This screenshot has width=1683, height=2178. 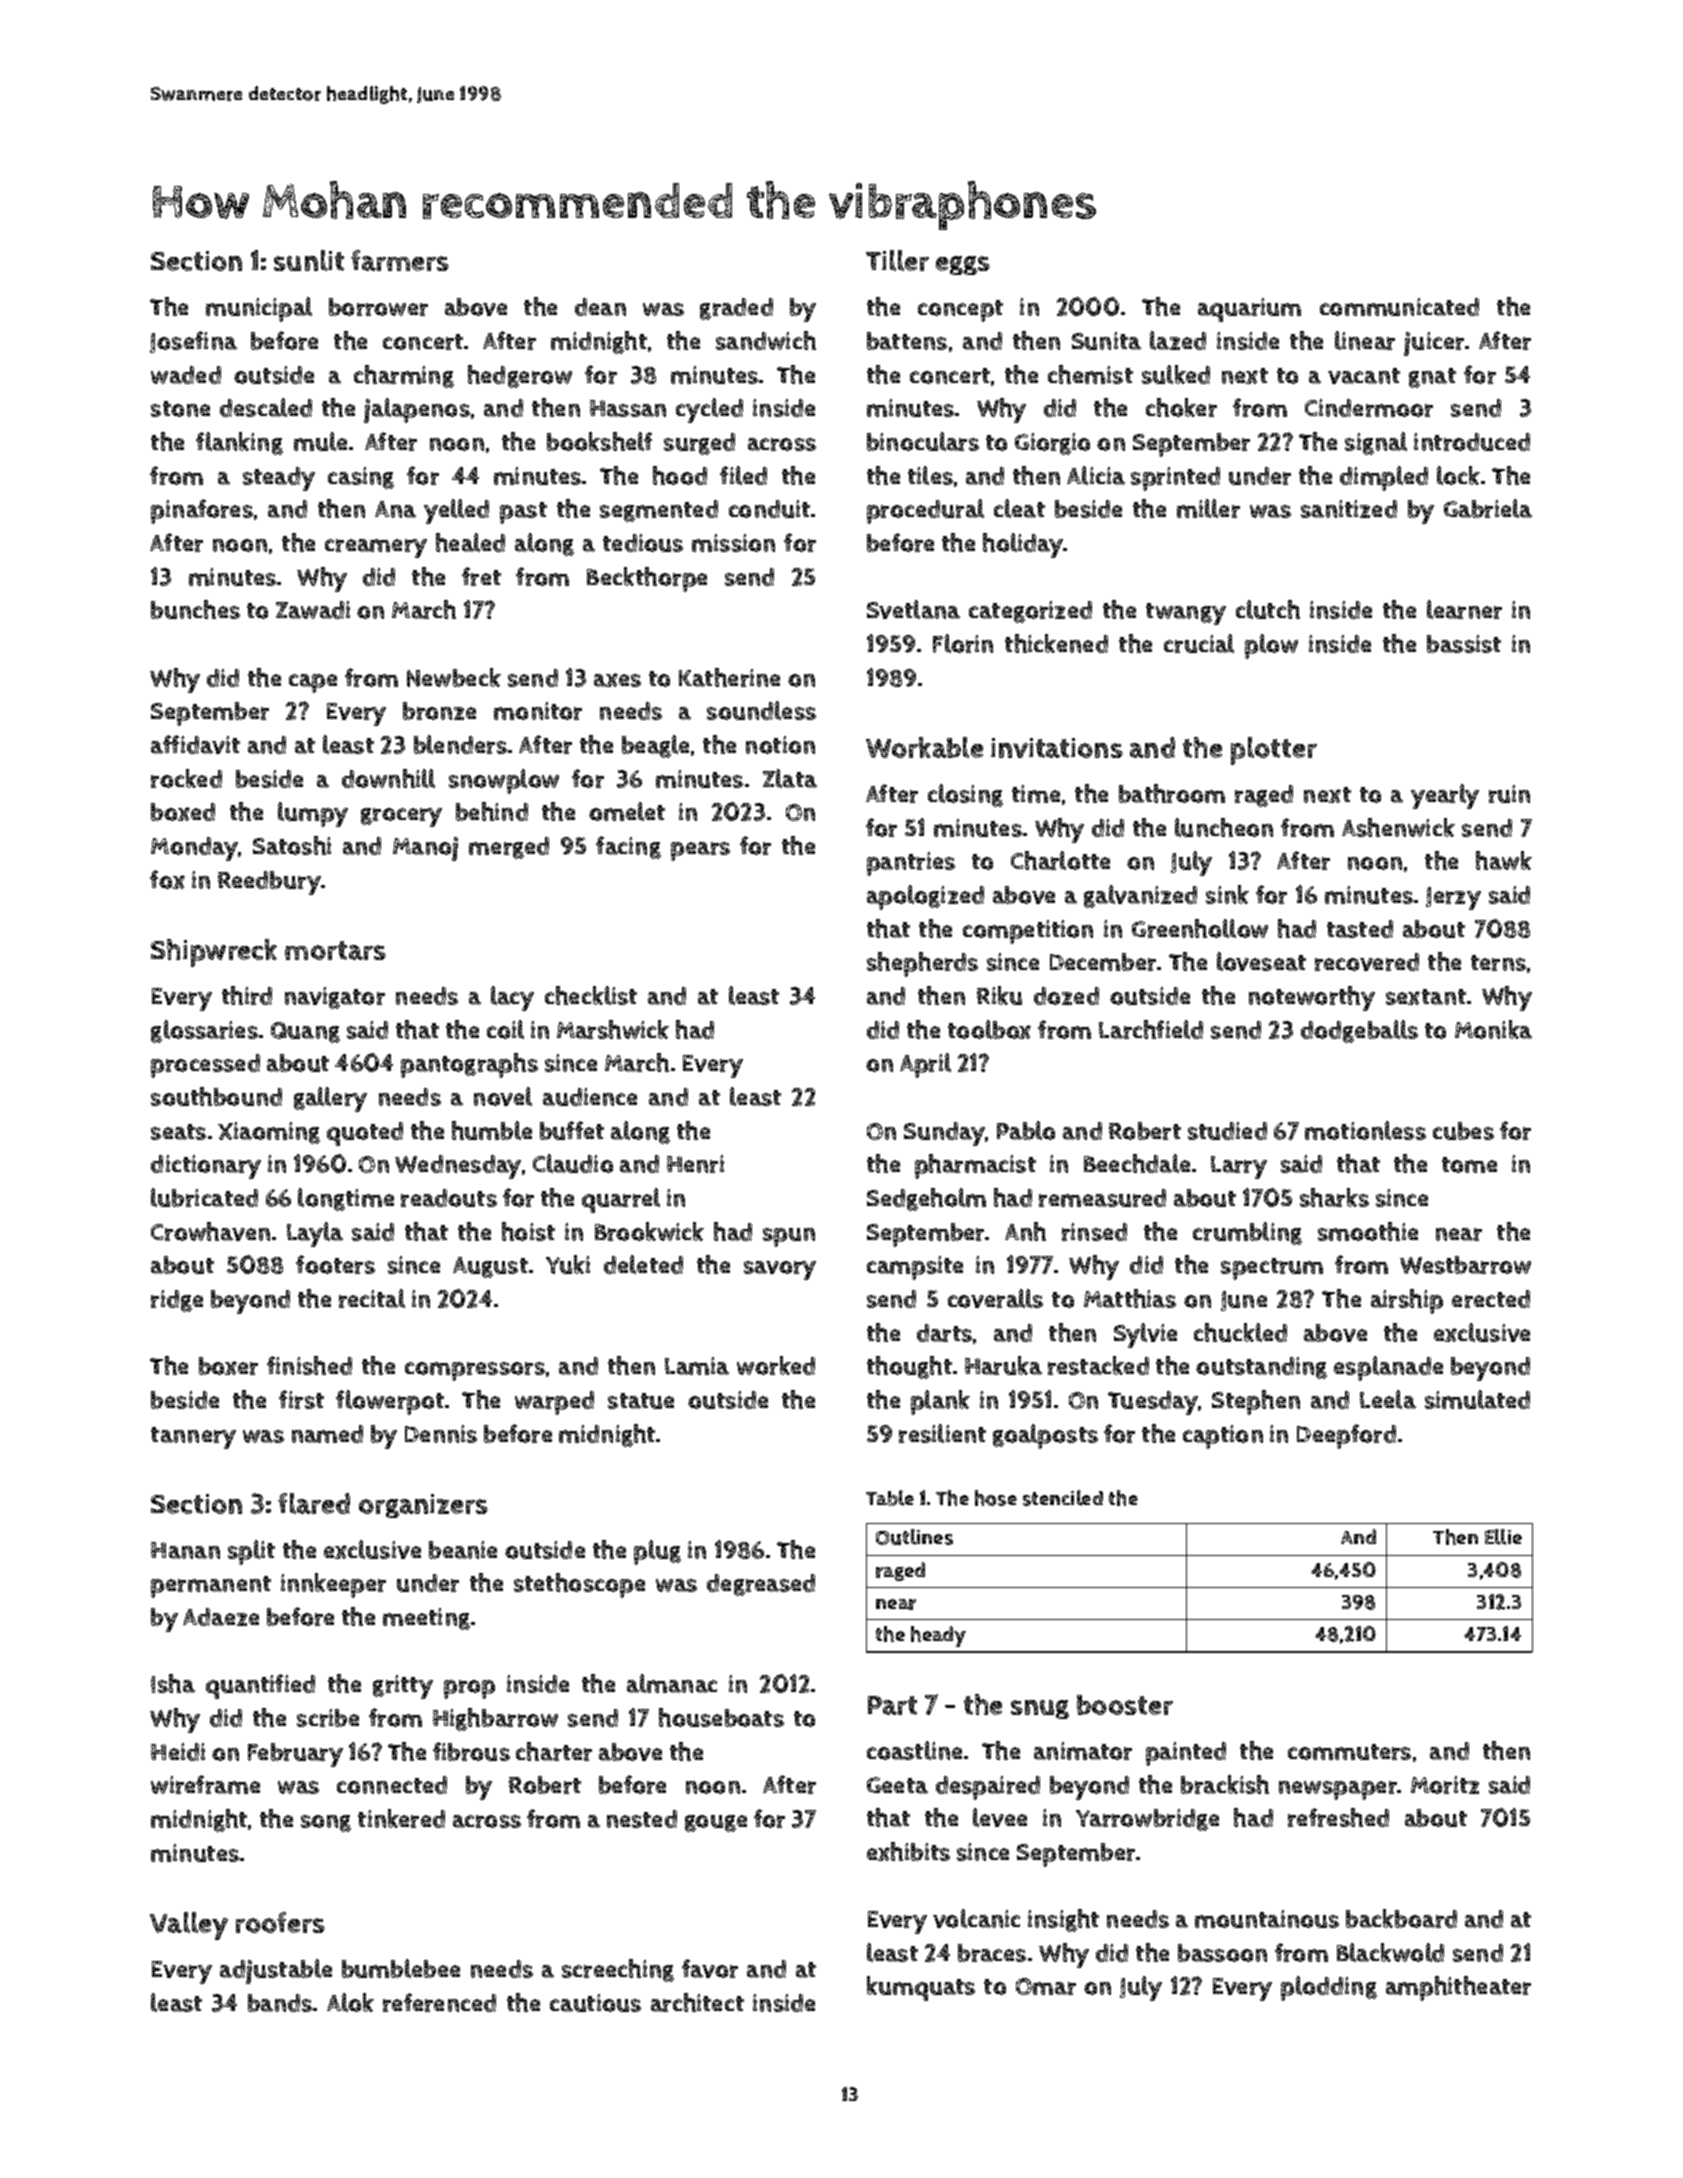 I want to click on Part, so click(x=892, y=1705).
